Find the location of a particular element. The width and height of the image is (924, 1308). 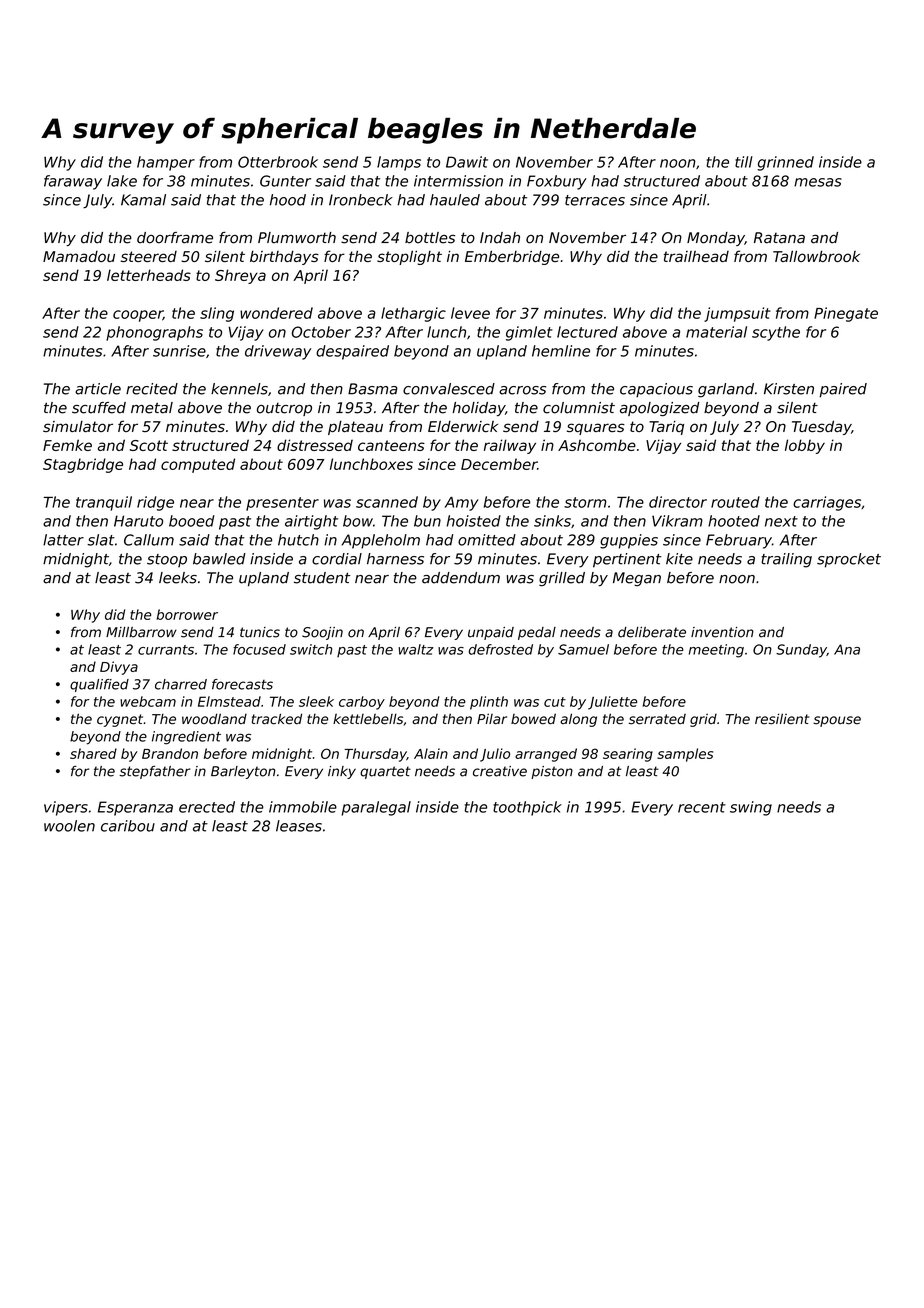

Millbarrow is located at coordinates (141, 632).
